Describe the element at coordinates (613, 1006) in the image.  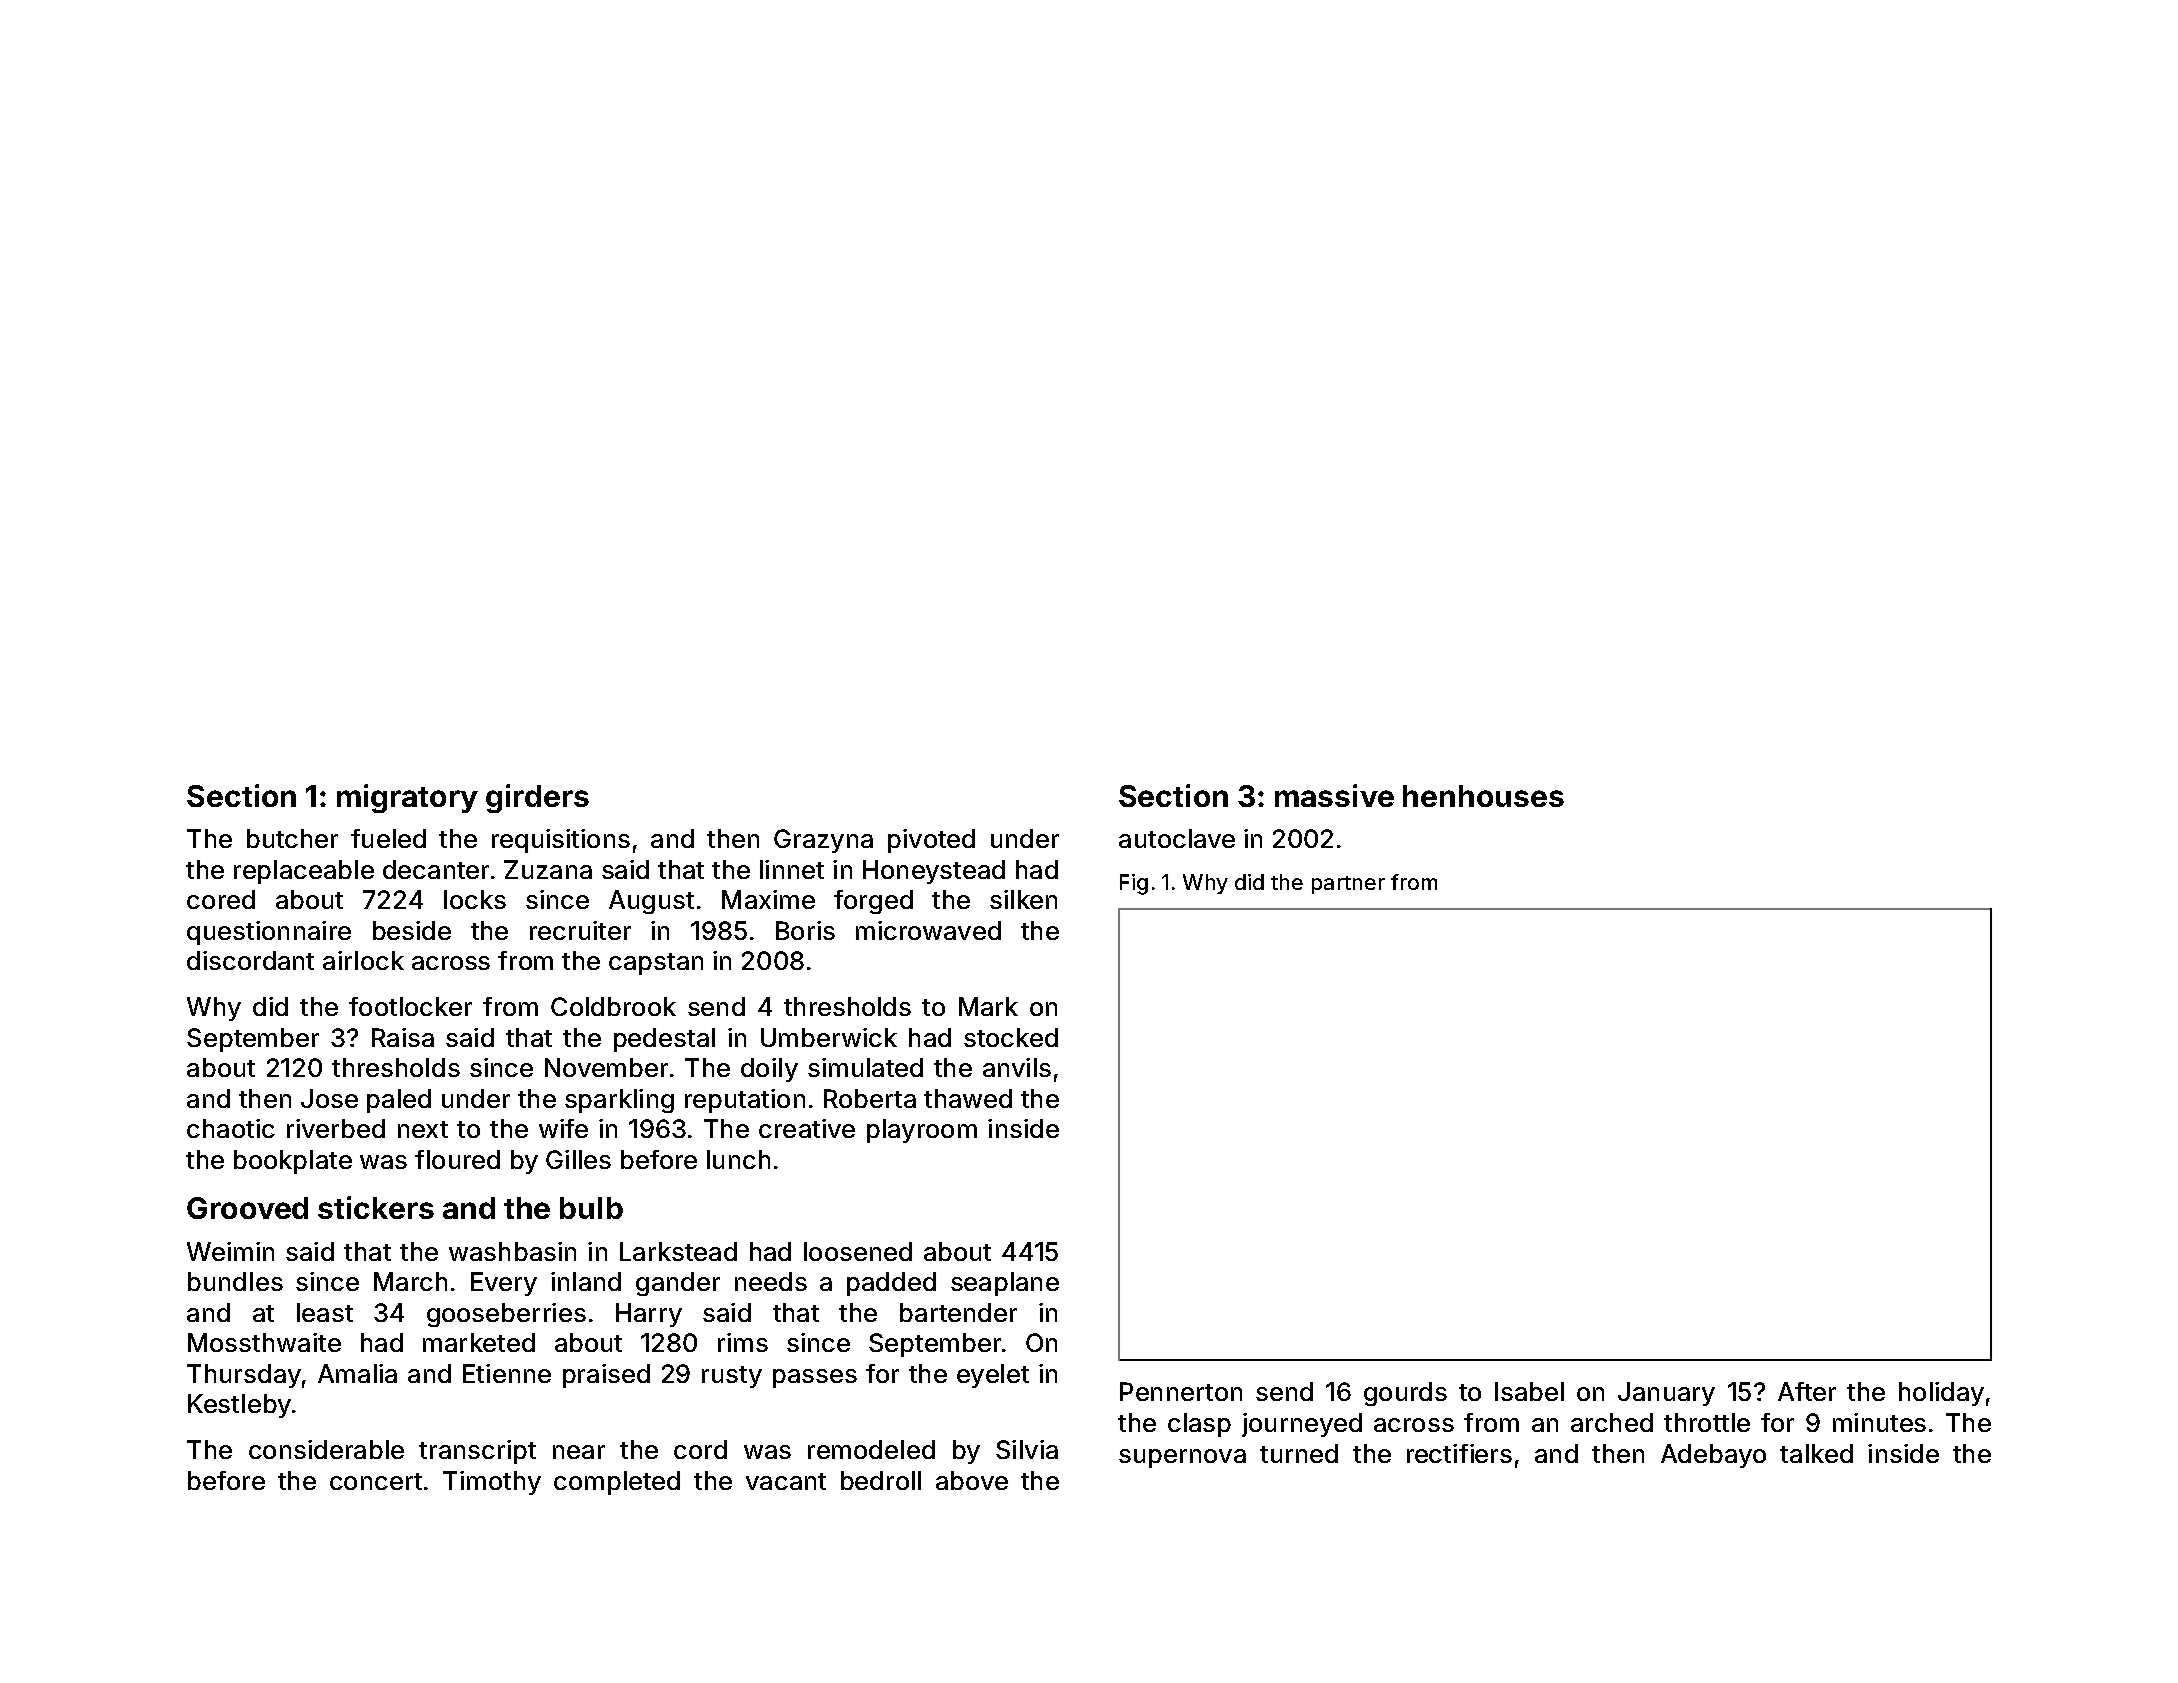
I see `Coldbrook` at that location.
